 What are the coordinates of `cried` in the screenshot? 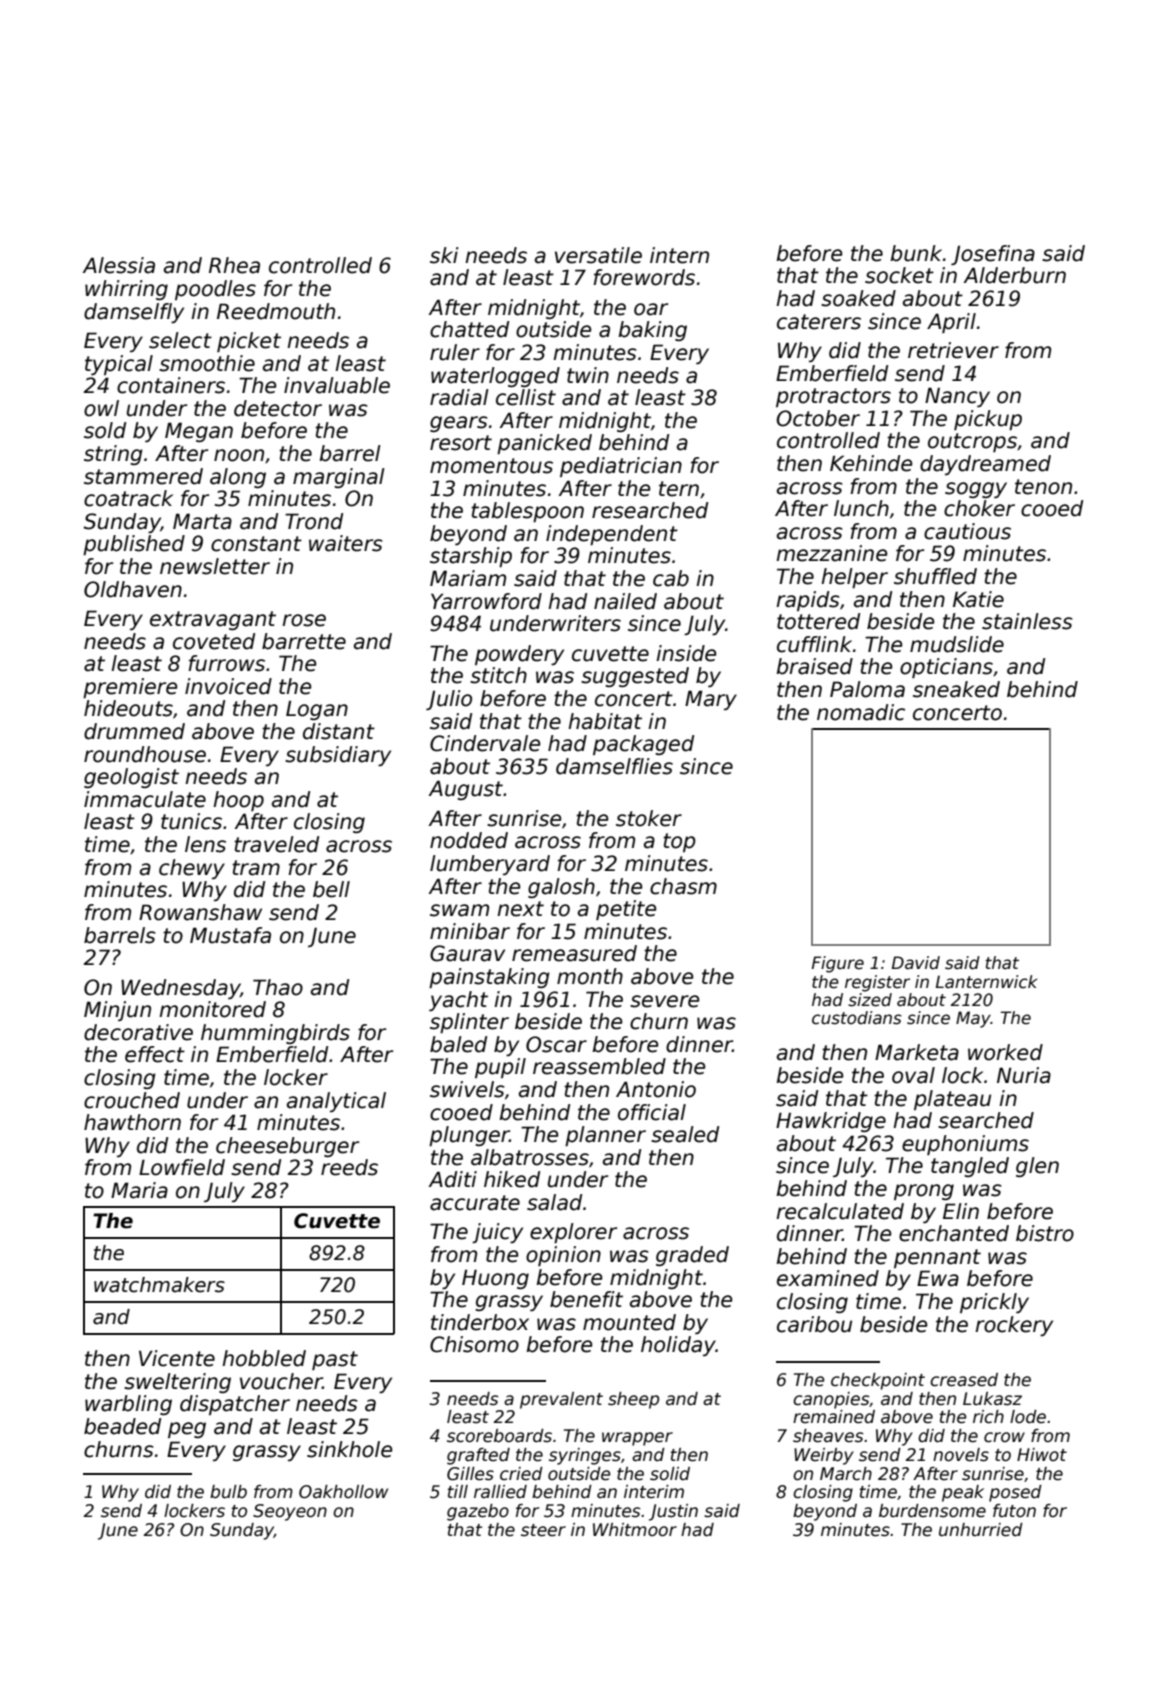 It's located at (521, 1474).
